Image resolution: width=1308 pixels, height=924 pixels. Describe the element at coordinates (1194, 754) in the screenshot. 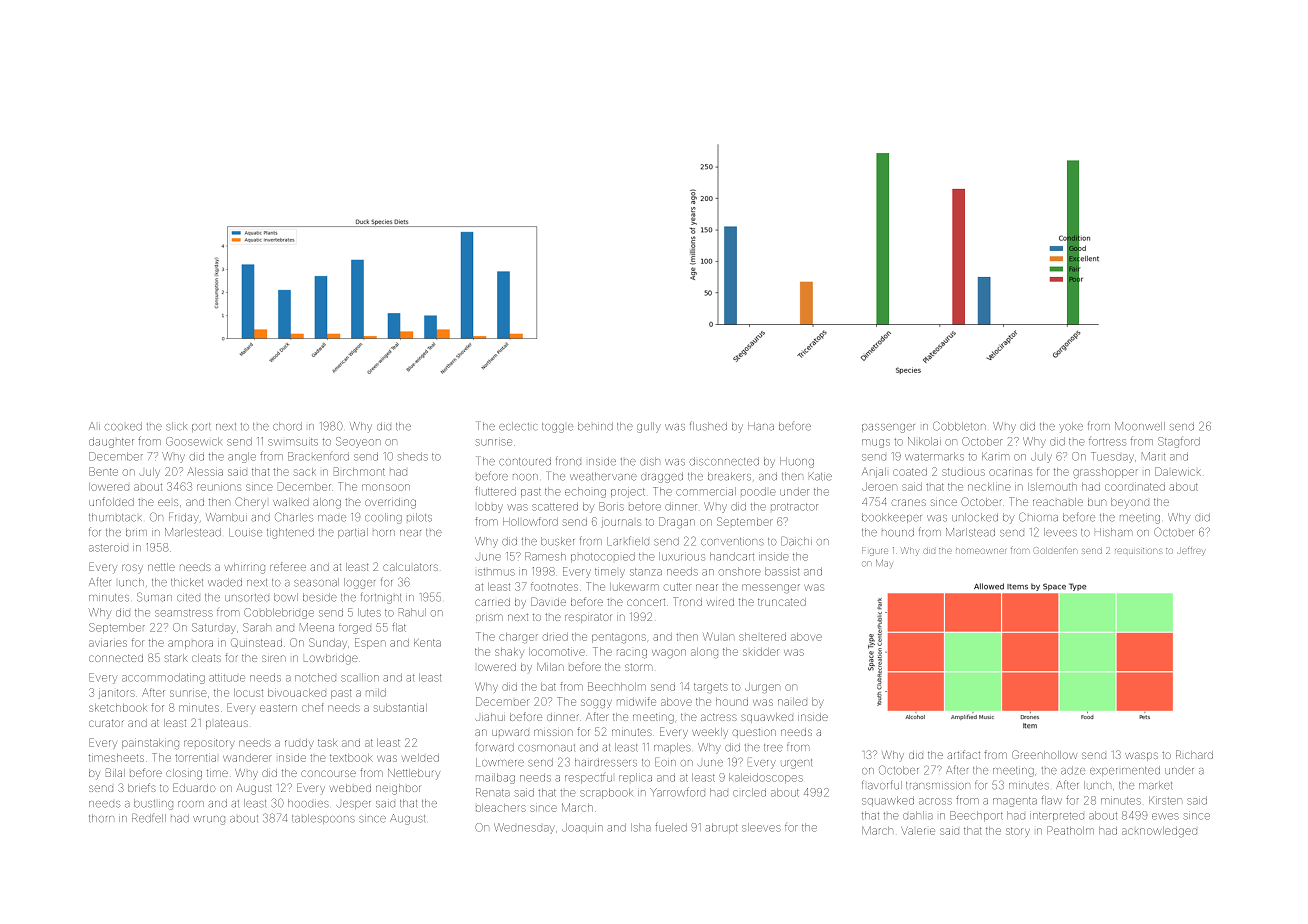

I see `Richard` at that location.
